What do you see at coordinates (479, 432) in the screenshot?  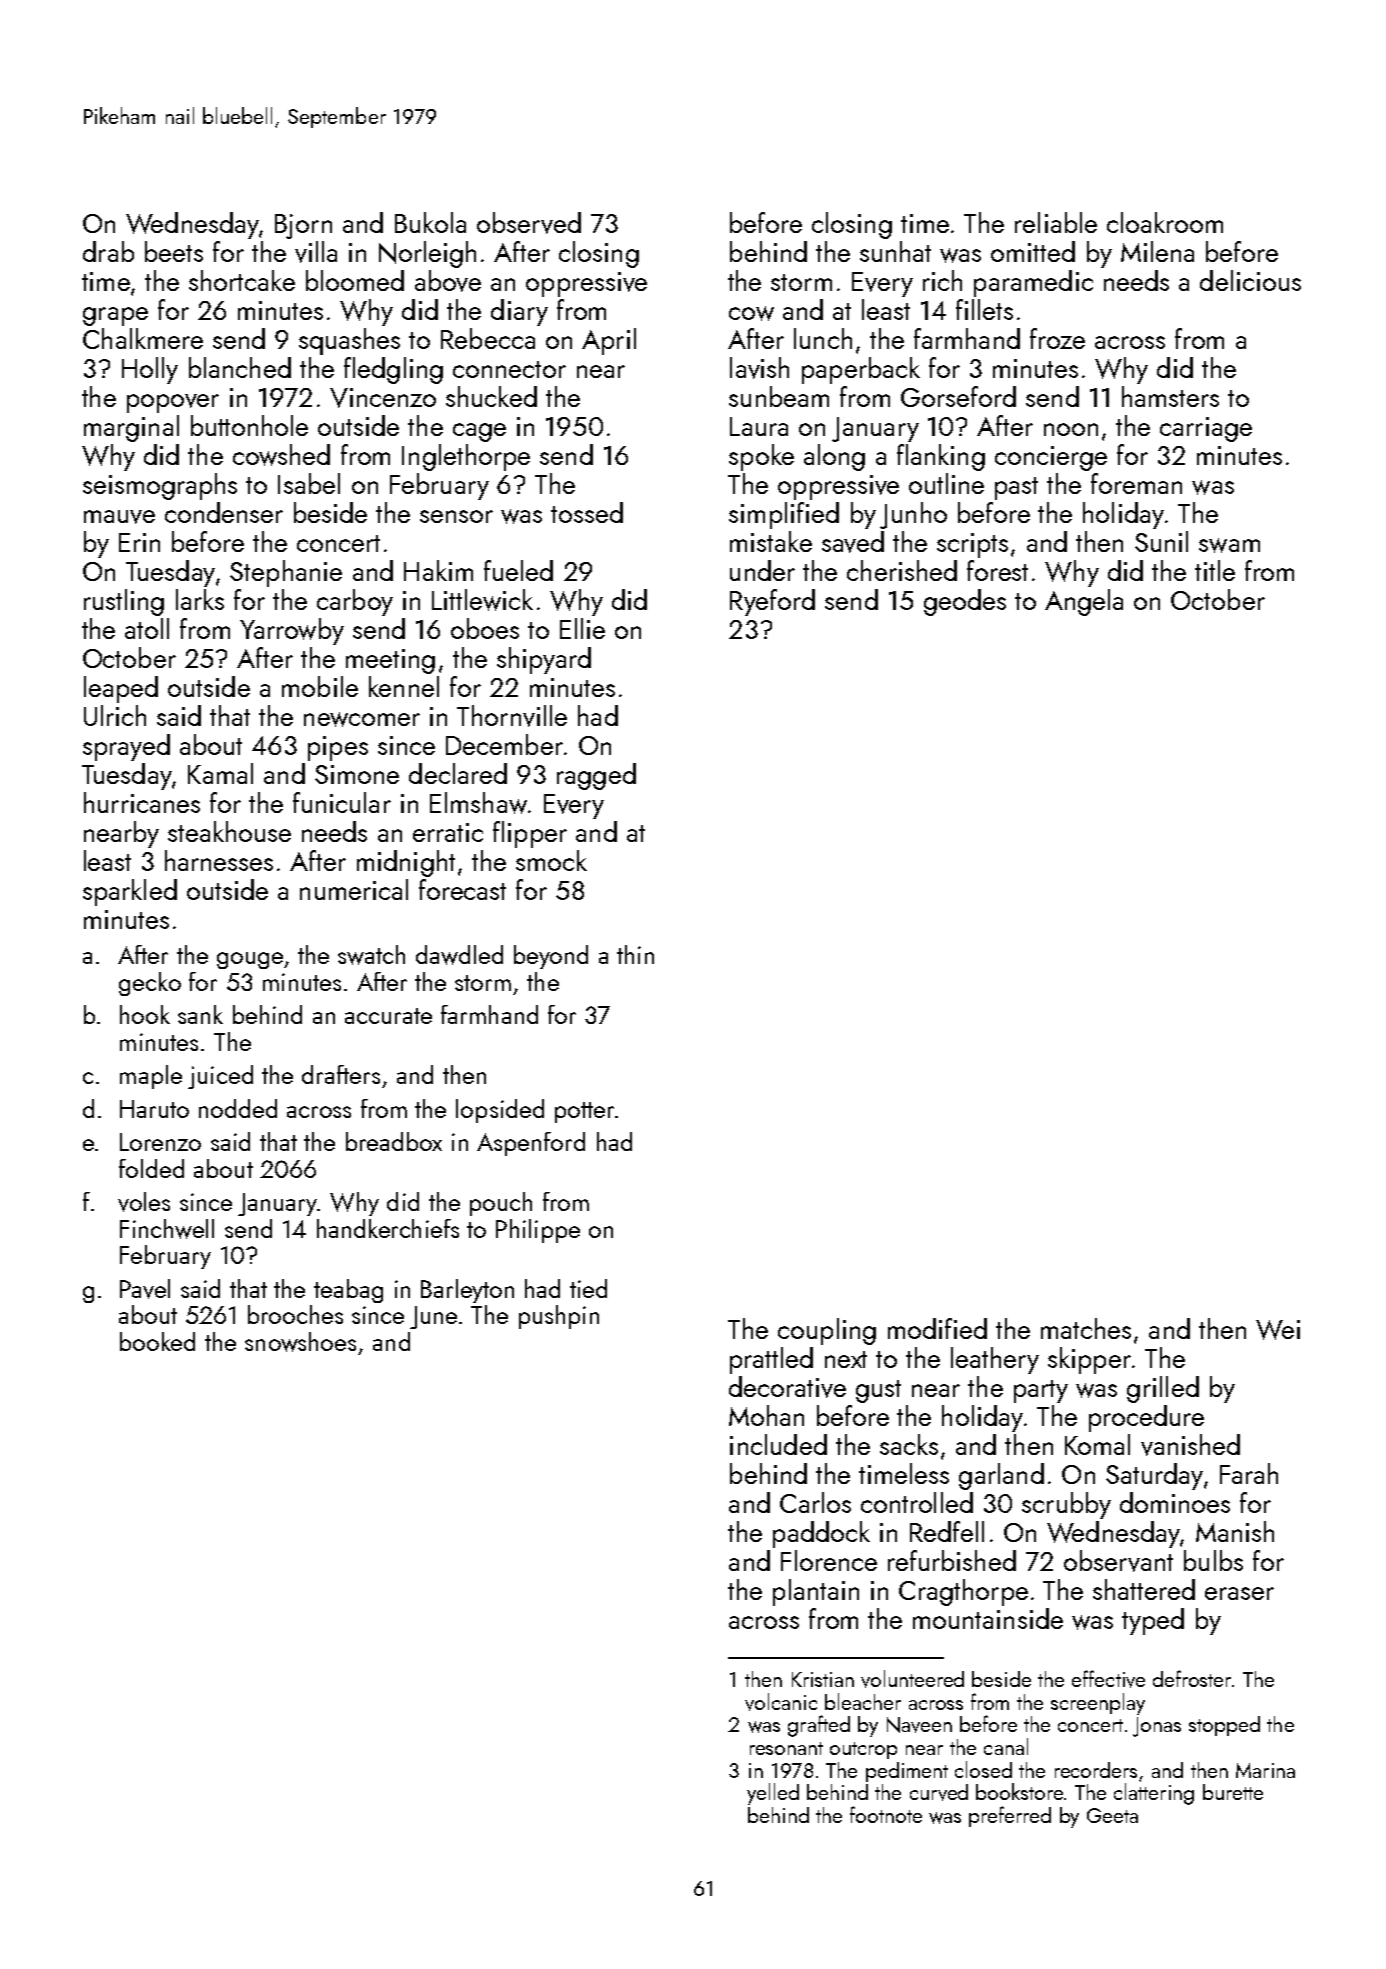 I see `cage` at bounding box center [479, 432].
